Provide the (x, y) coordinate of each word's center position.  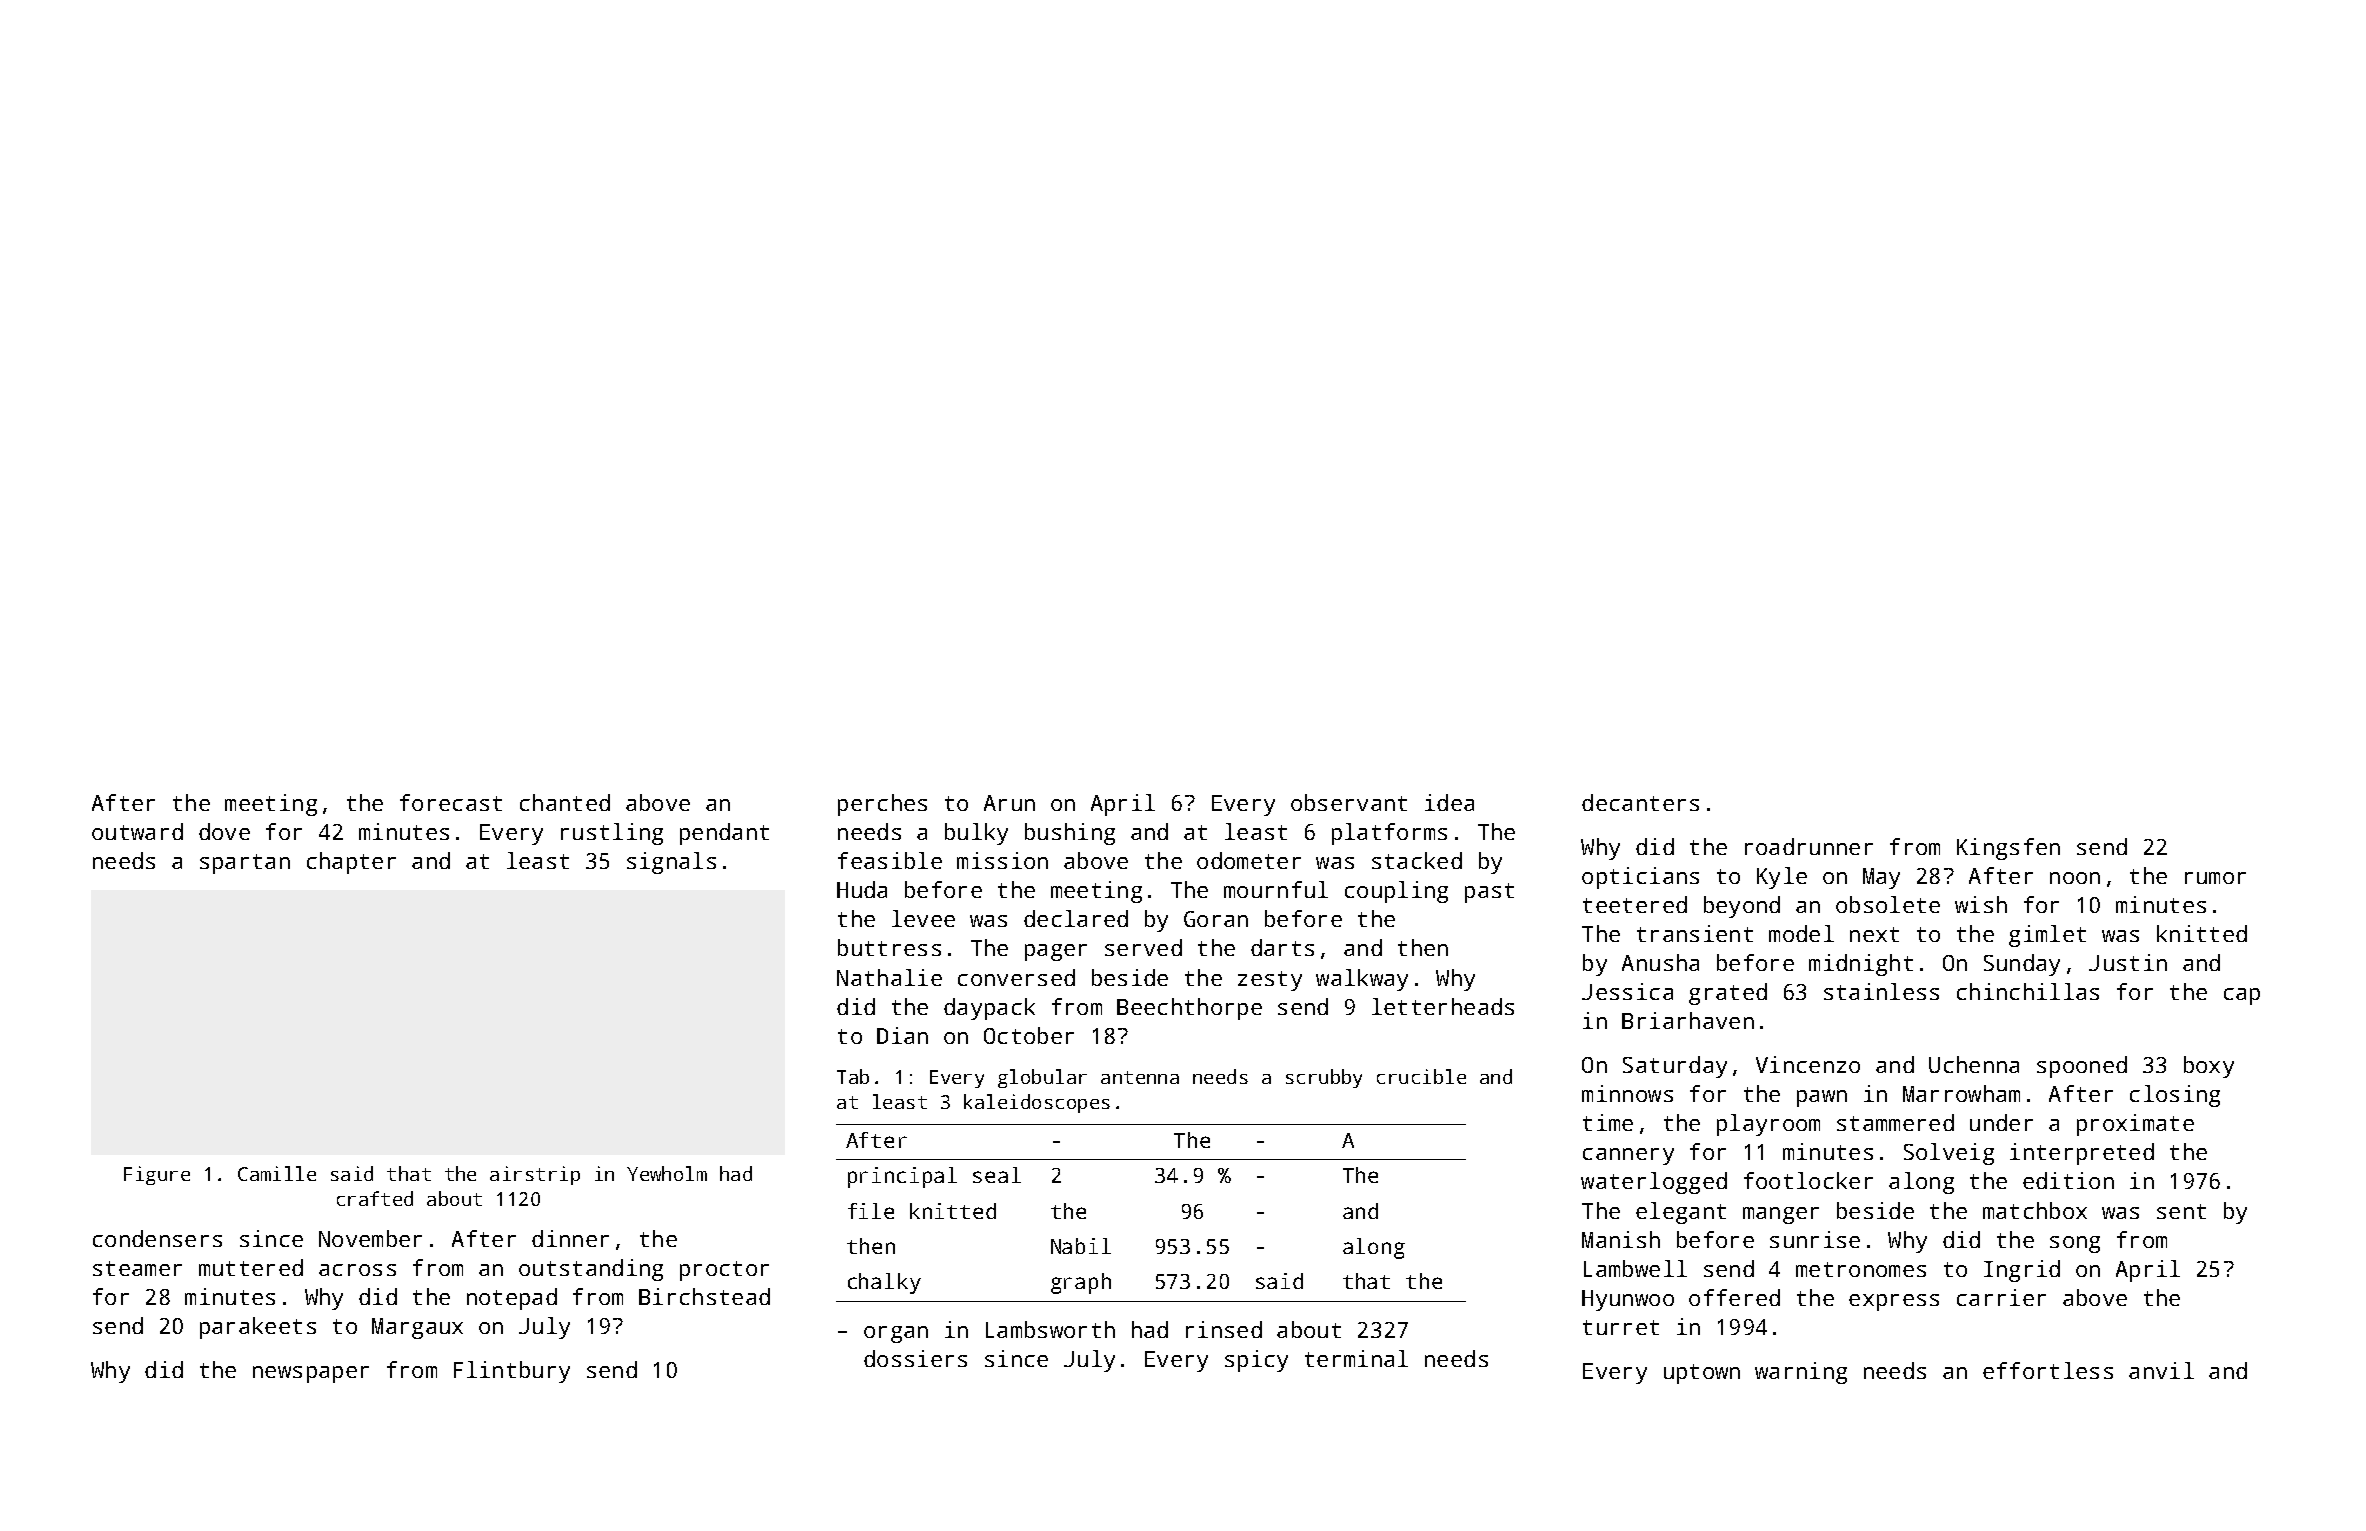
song (2075, 1244)
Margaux (417, 1328)
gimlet (2047, 936)
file (871, 1211)
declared (1076, 918)
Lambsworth (1050, 1329)
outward (137, 831)
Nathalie (889, 977)
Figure (157, 1175)
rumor (2215, 878)
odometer (1249, 860)
